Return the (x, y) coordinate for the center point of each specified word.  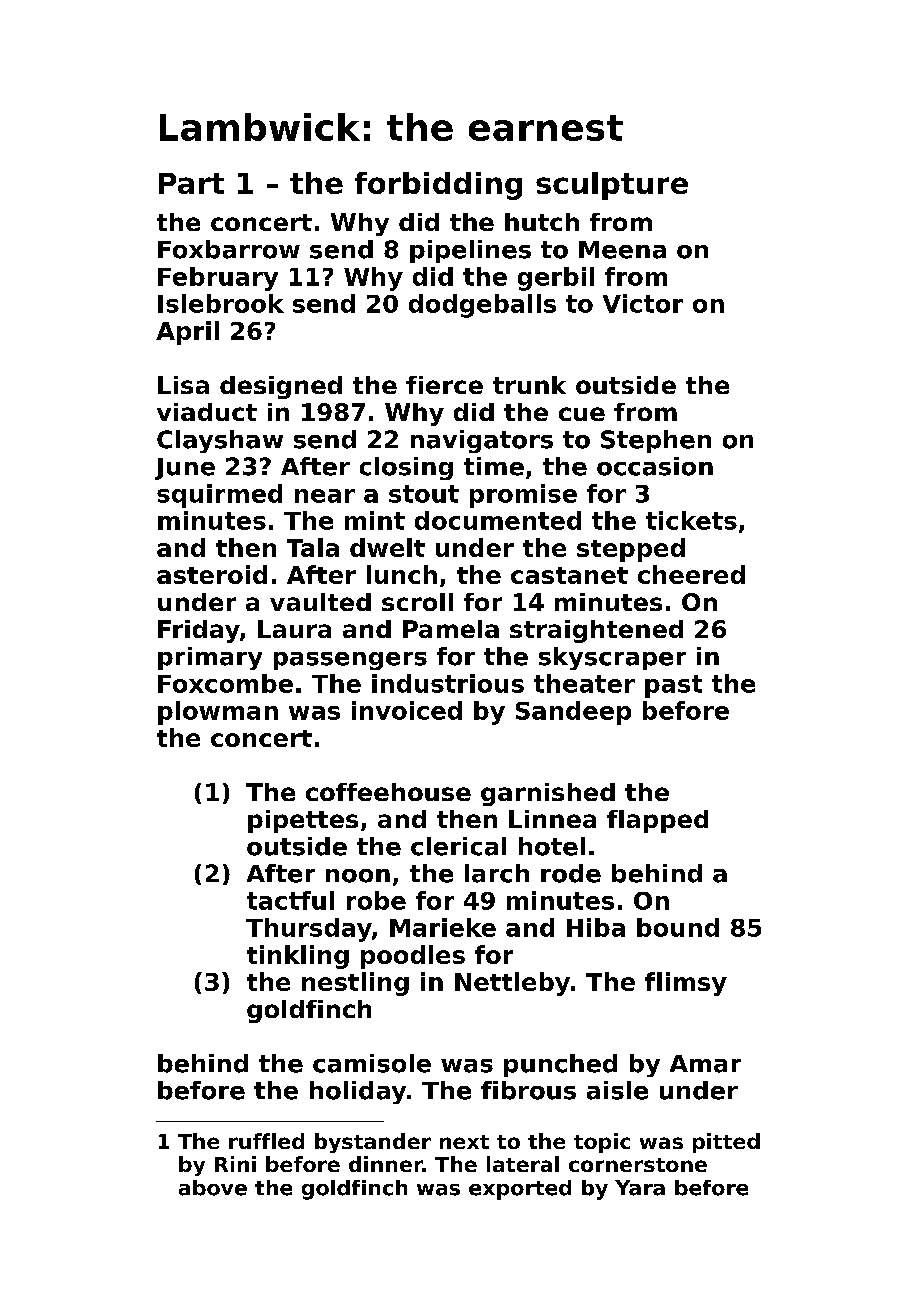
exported (520, 1190)
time (494, 466)
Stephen (656, 441)
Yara (640, 1188)
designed (281, 387)
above (213, 1188)
